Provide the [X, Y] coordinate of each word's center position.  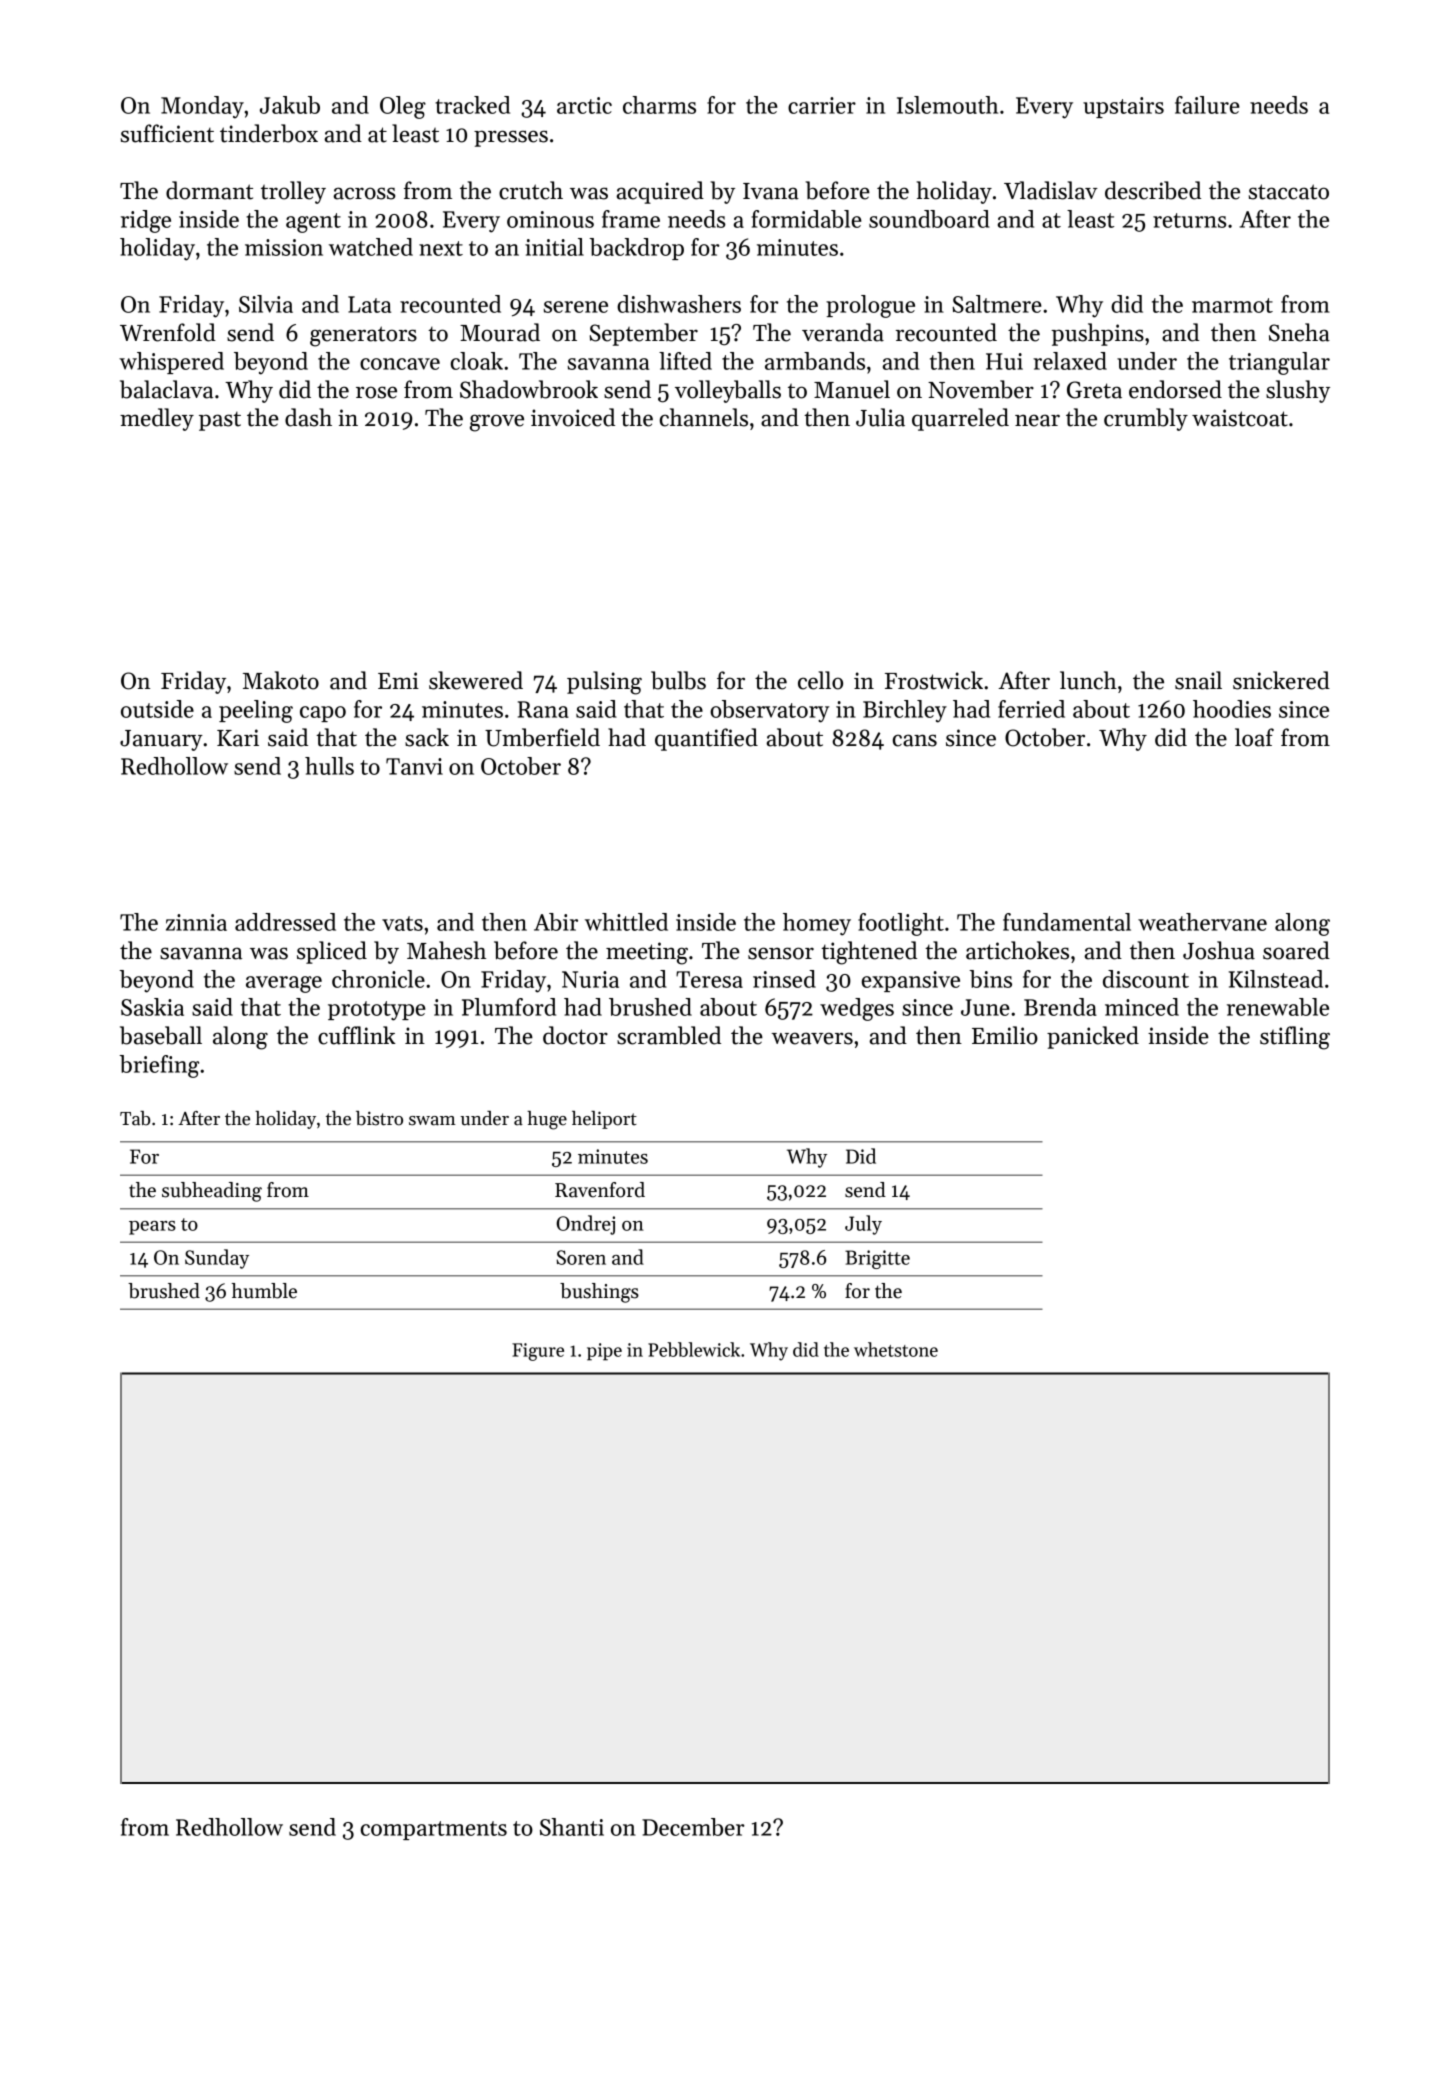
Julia [880, 417]
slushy [1298, 391]
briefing [159, 1066]
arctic [584, 105]
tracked [472, 105]
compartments [434, 1830]
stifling [1295, 1038]
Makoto [281, 680]
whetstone [896, 1349]
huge [547, 1120]
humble [264, 1291]
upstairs [1123, 107]
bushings [599, 1293]
